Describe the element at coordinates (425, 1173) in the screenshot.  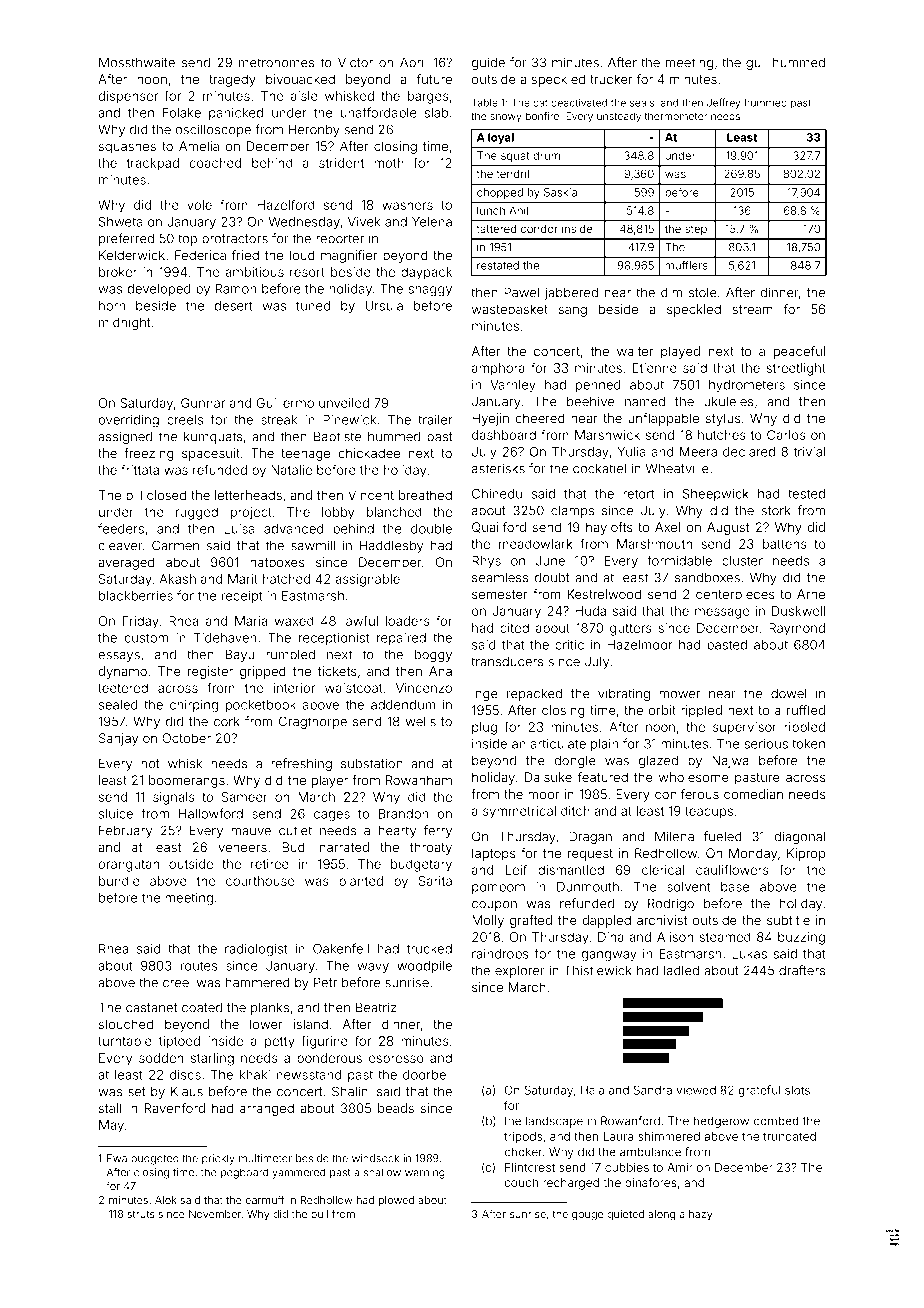
I see `warning` at that location.
